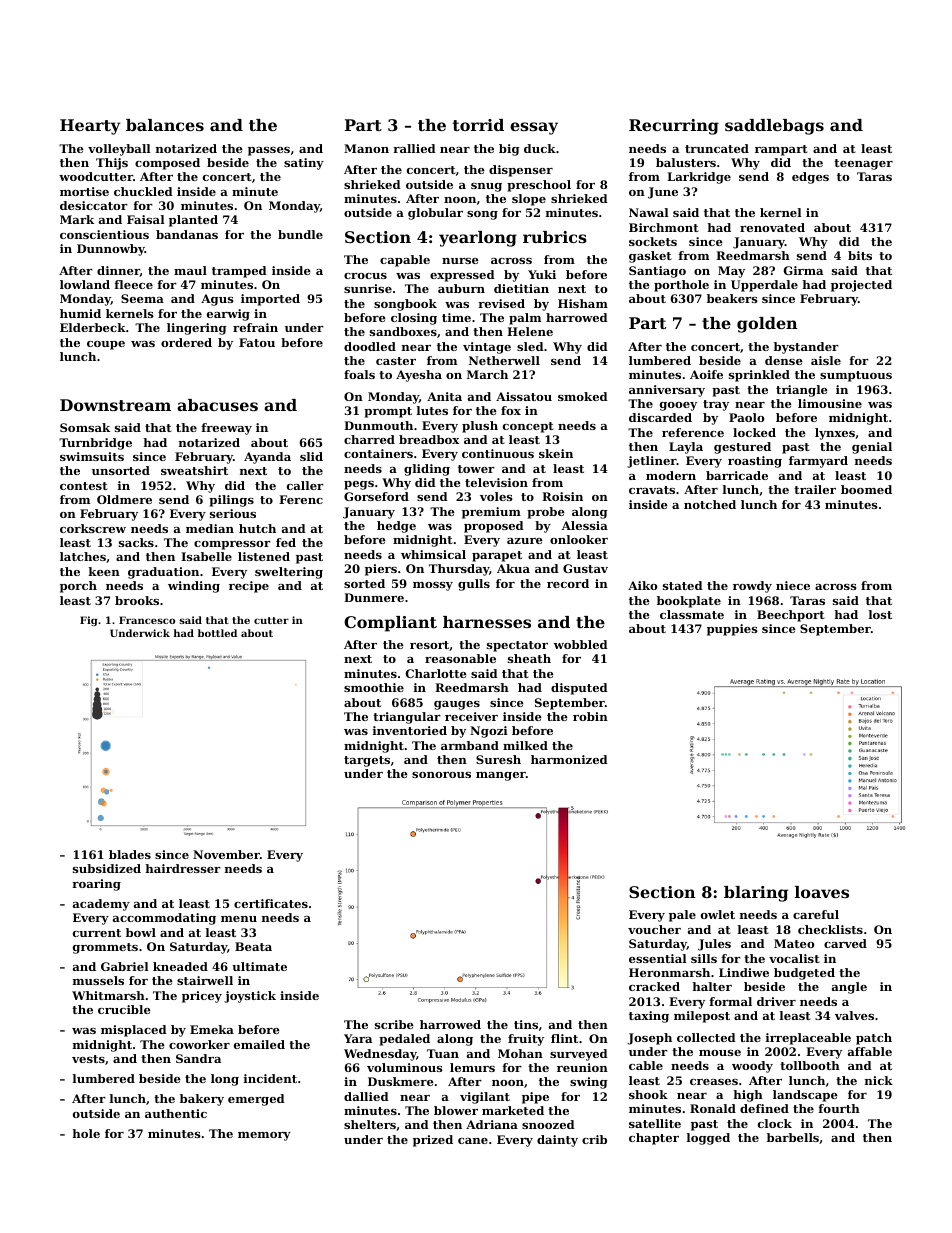  Describe the element at coordinates (202, 1100) in the screenshot. I see `bakery` at that location.
